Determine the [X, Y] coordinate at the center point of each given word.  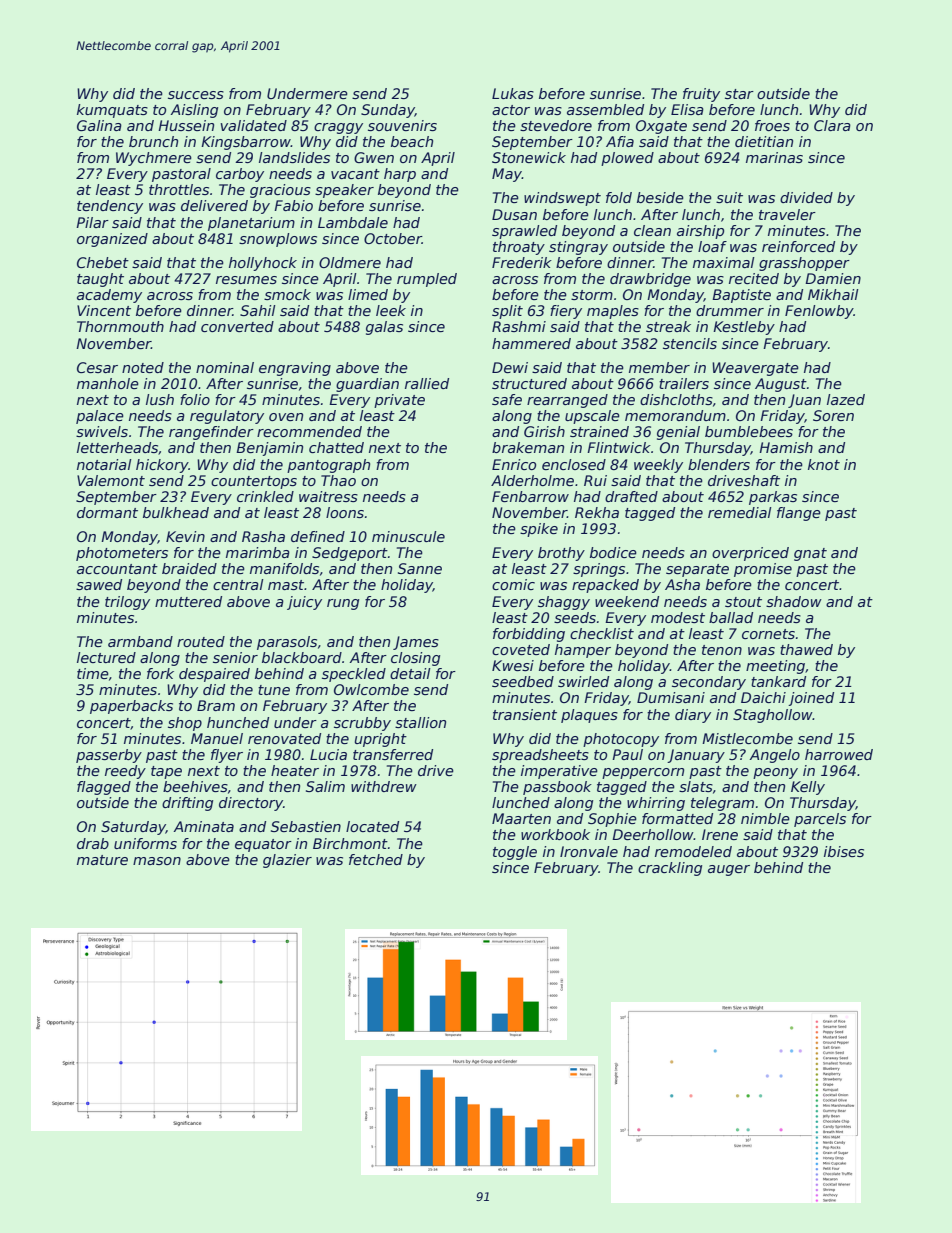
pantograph [328, 466]
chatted [336, 447]
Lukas [513, 93]
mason [157, 861]
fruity [701, 95]
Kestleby [744, 328]
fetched [376, 859]
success [196, 95]
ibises [844, 851]
